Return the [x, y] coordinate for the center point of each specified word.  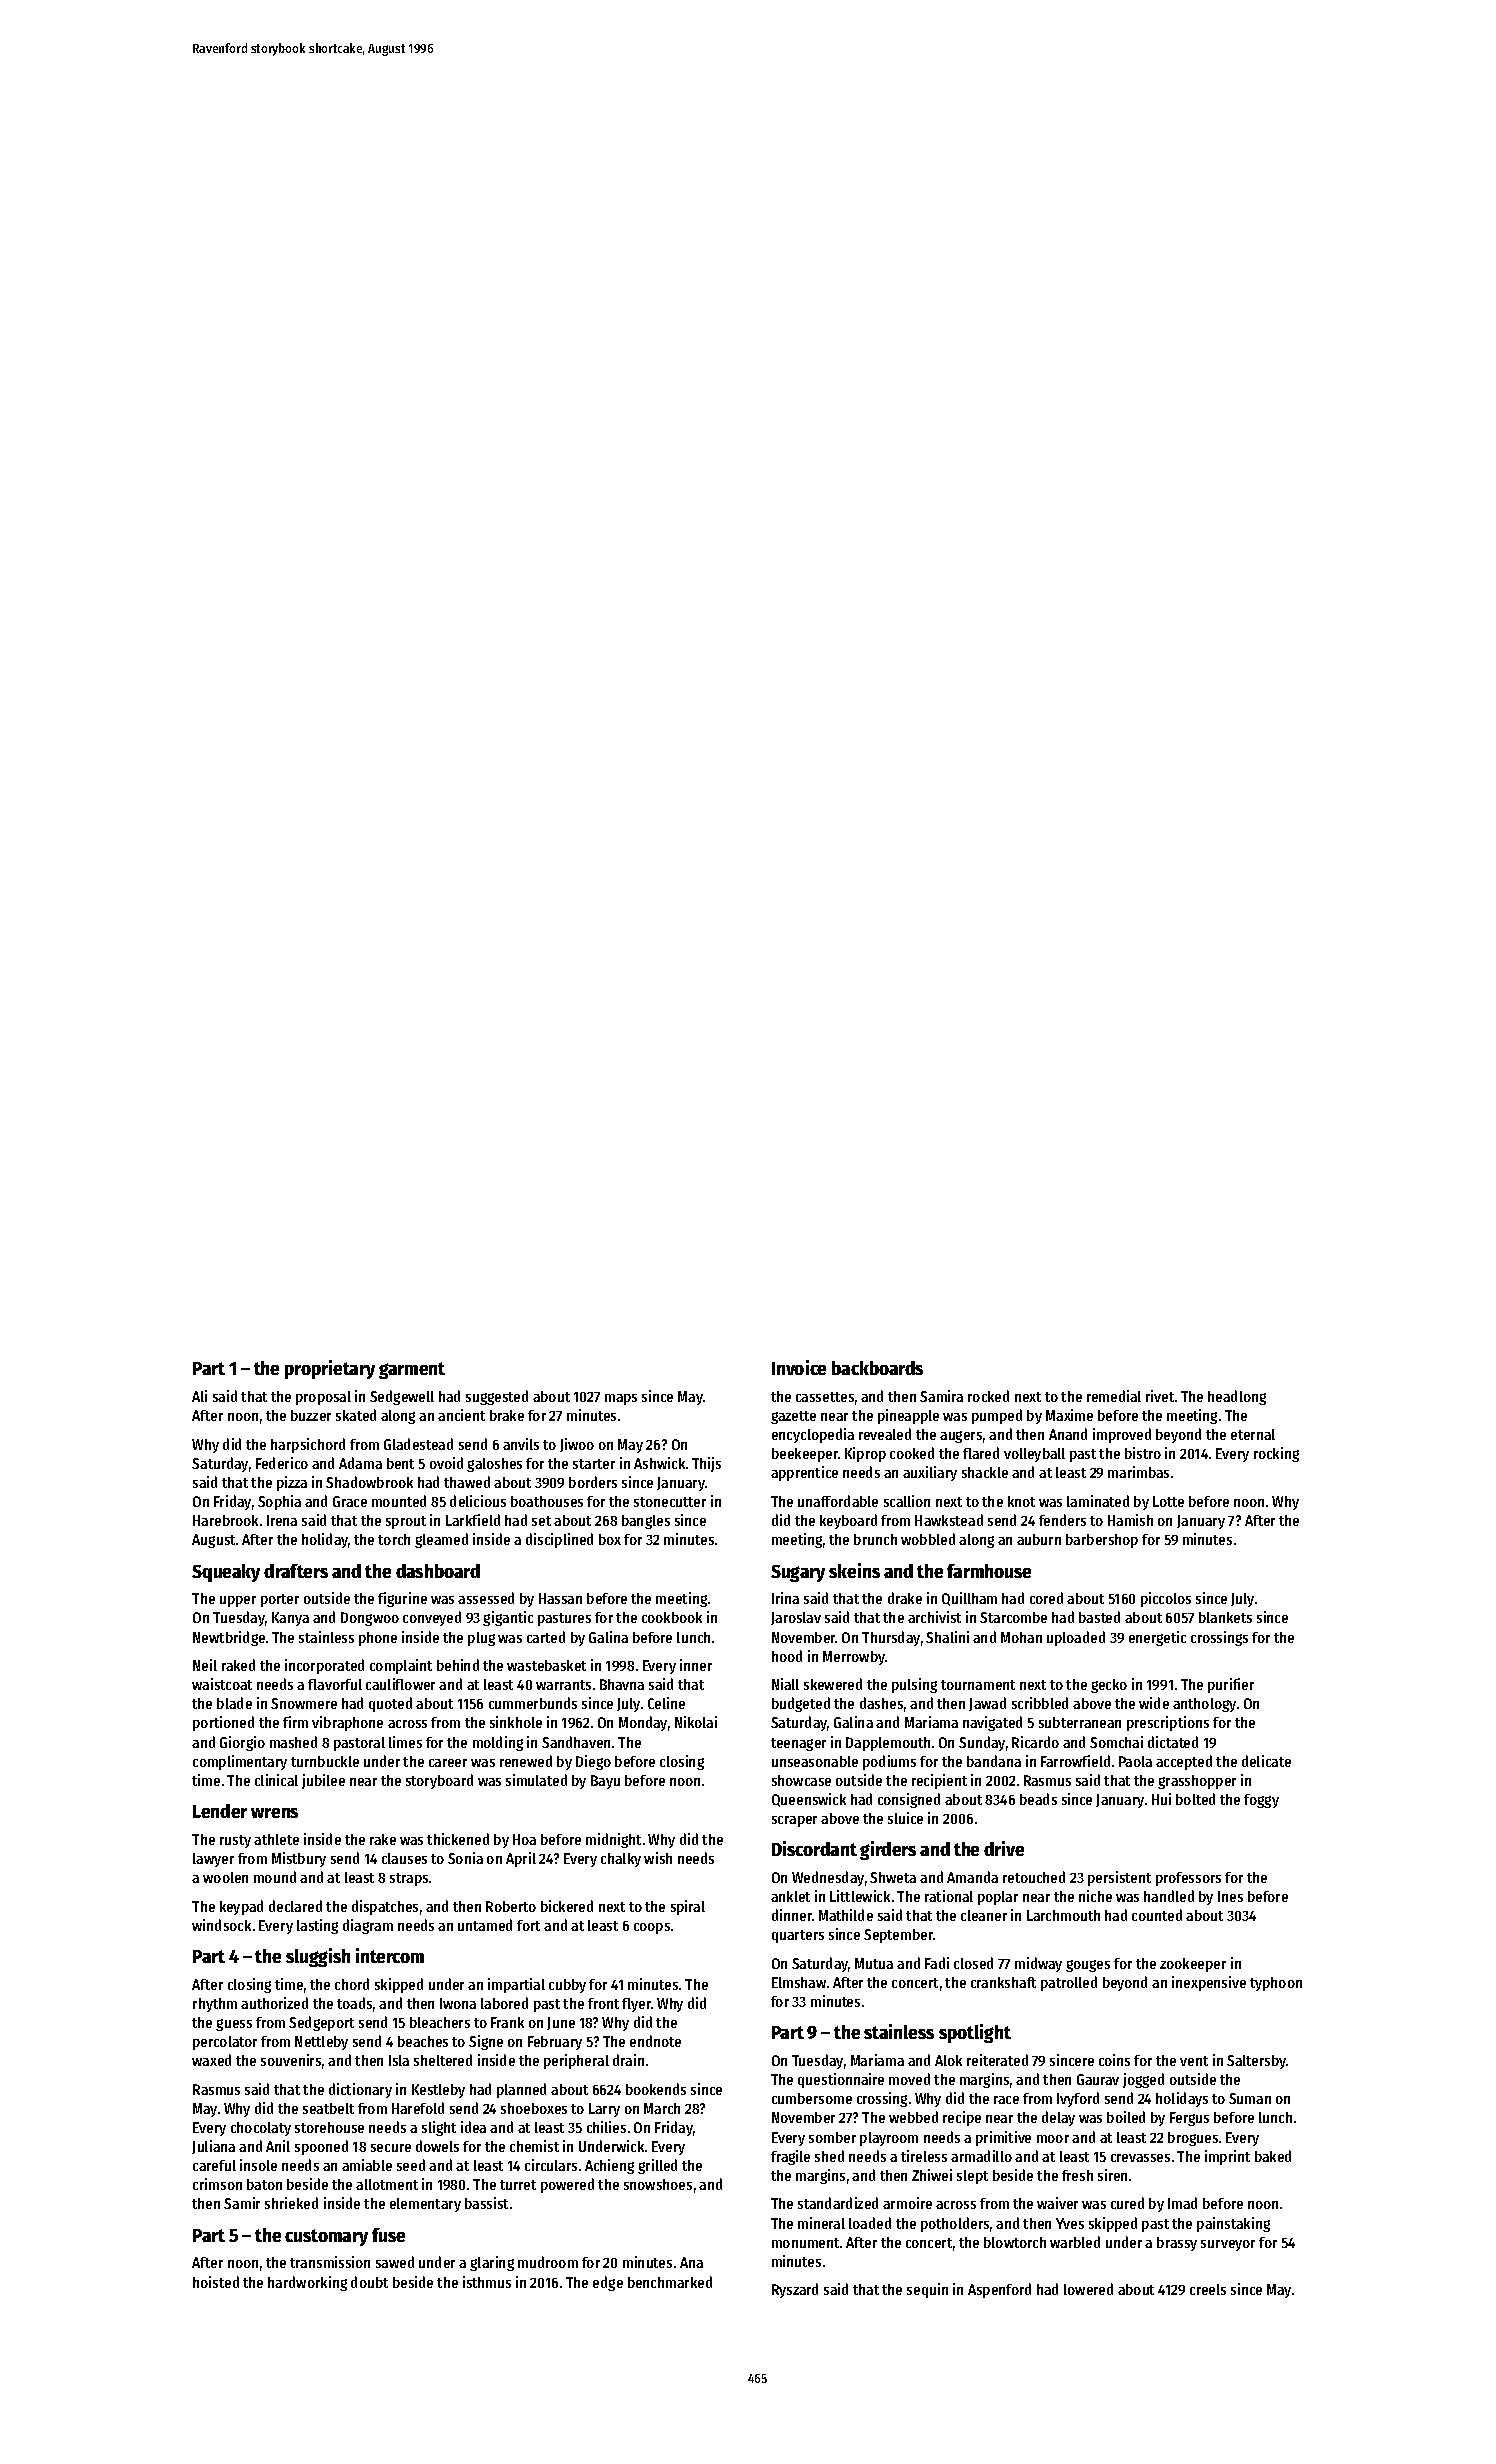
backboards [877, 1368]
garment [412, 1370]
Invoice [799, 1367]
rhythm [215, 2005]
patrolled [1069, 1983]
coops [652, 1928]
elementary [425, 2205]
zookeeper [1193, 1965]
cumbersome [812, 2098]
